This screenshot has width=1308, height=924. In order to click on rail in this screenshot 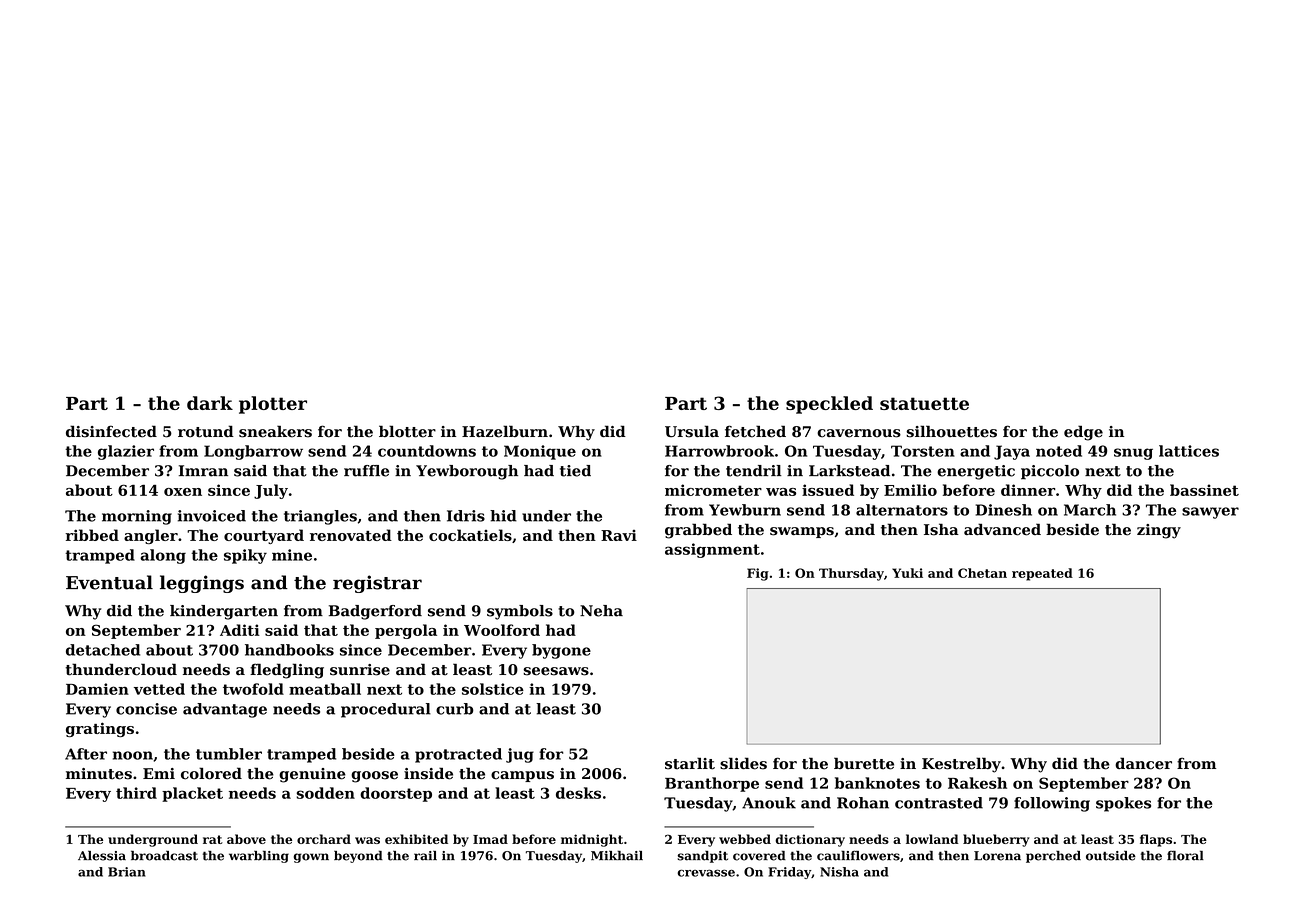, I will do `click(425, 856)`.
